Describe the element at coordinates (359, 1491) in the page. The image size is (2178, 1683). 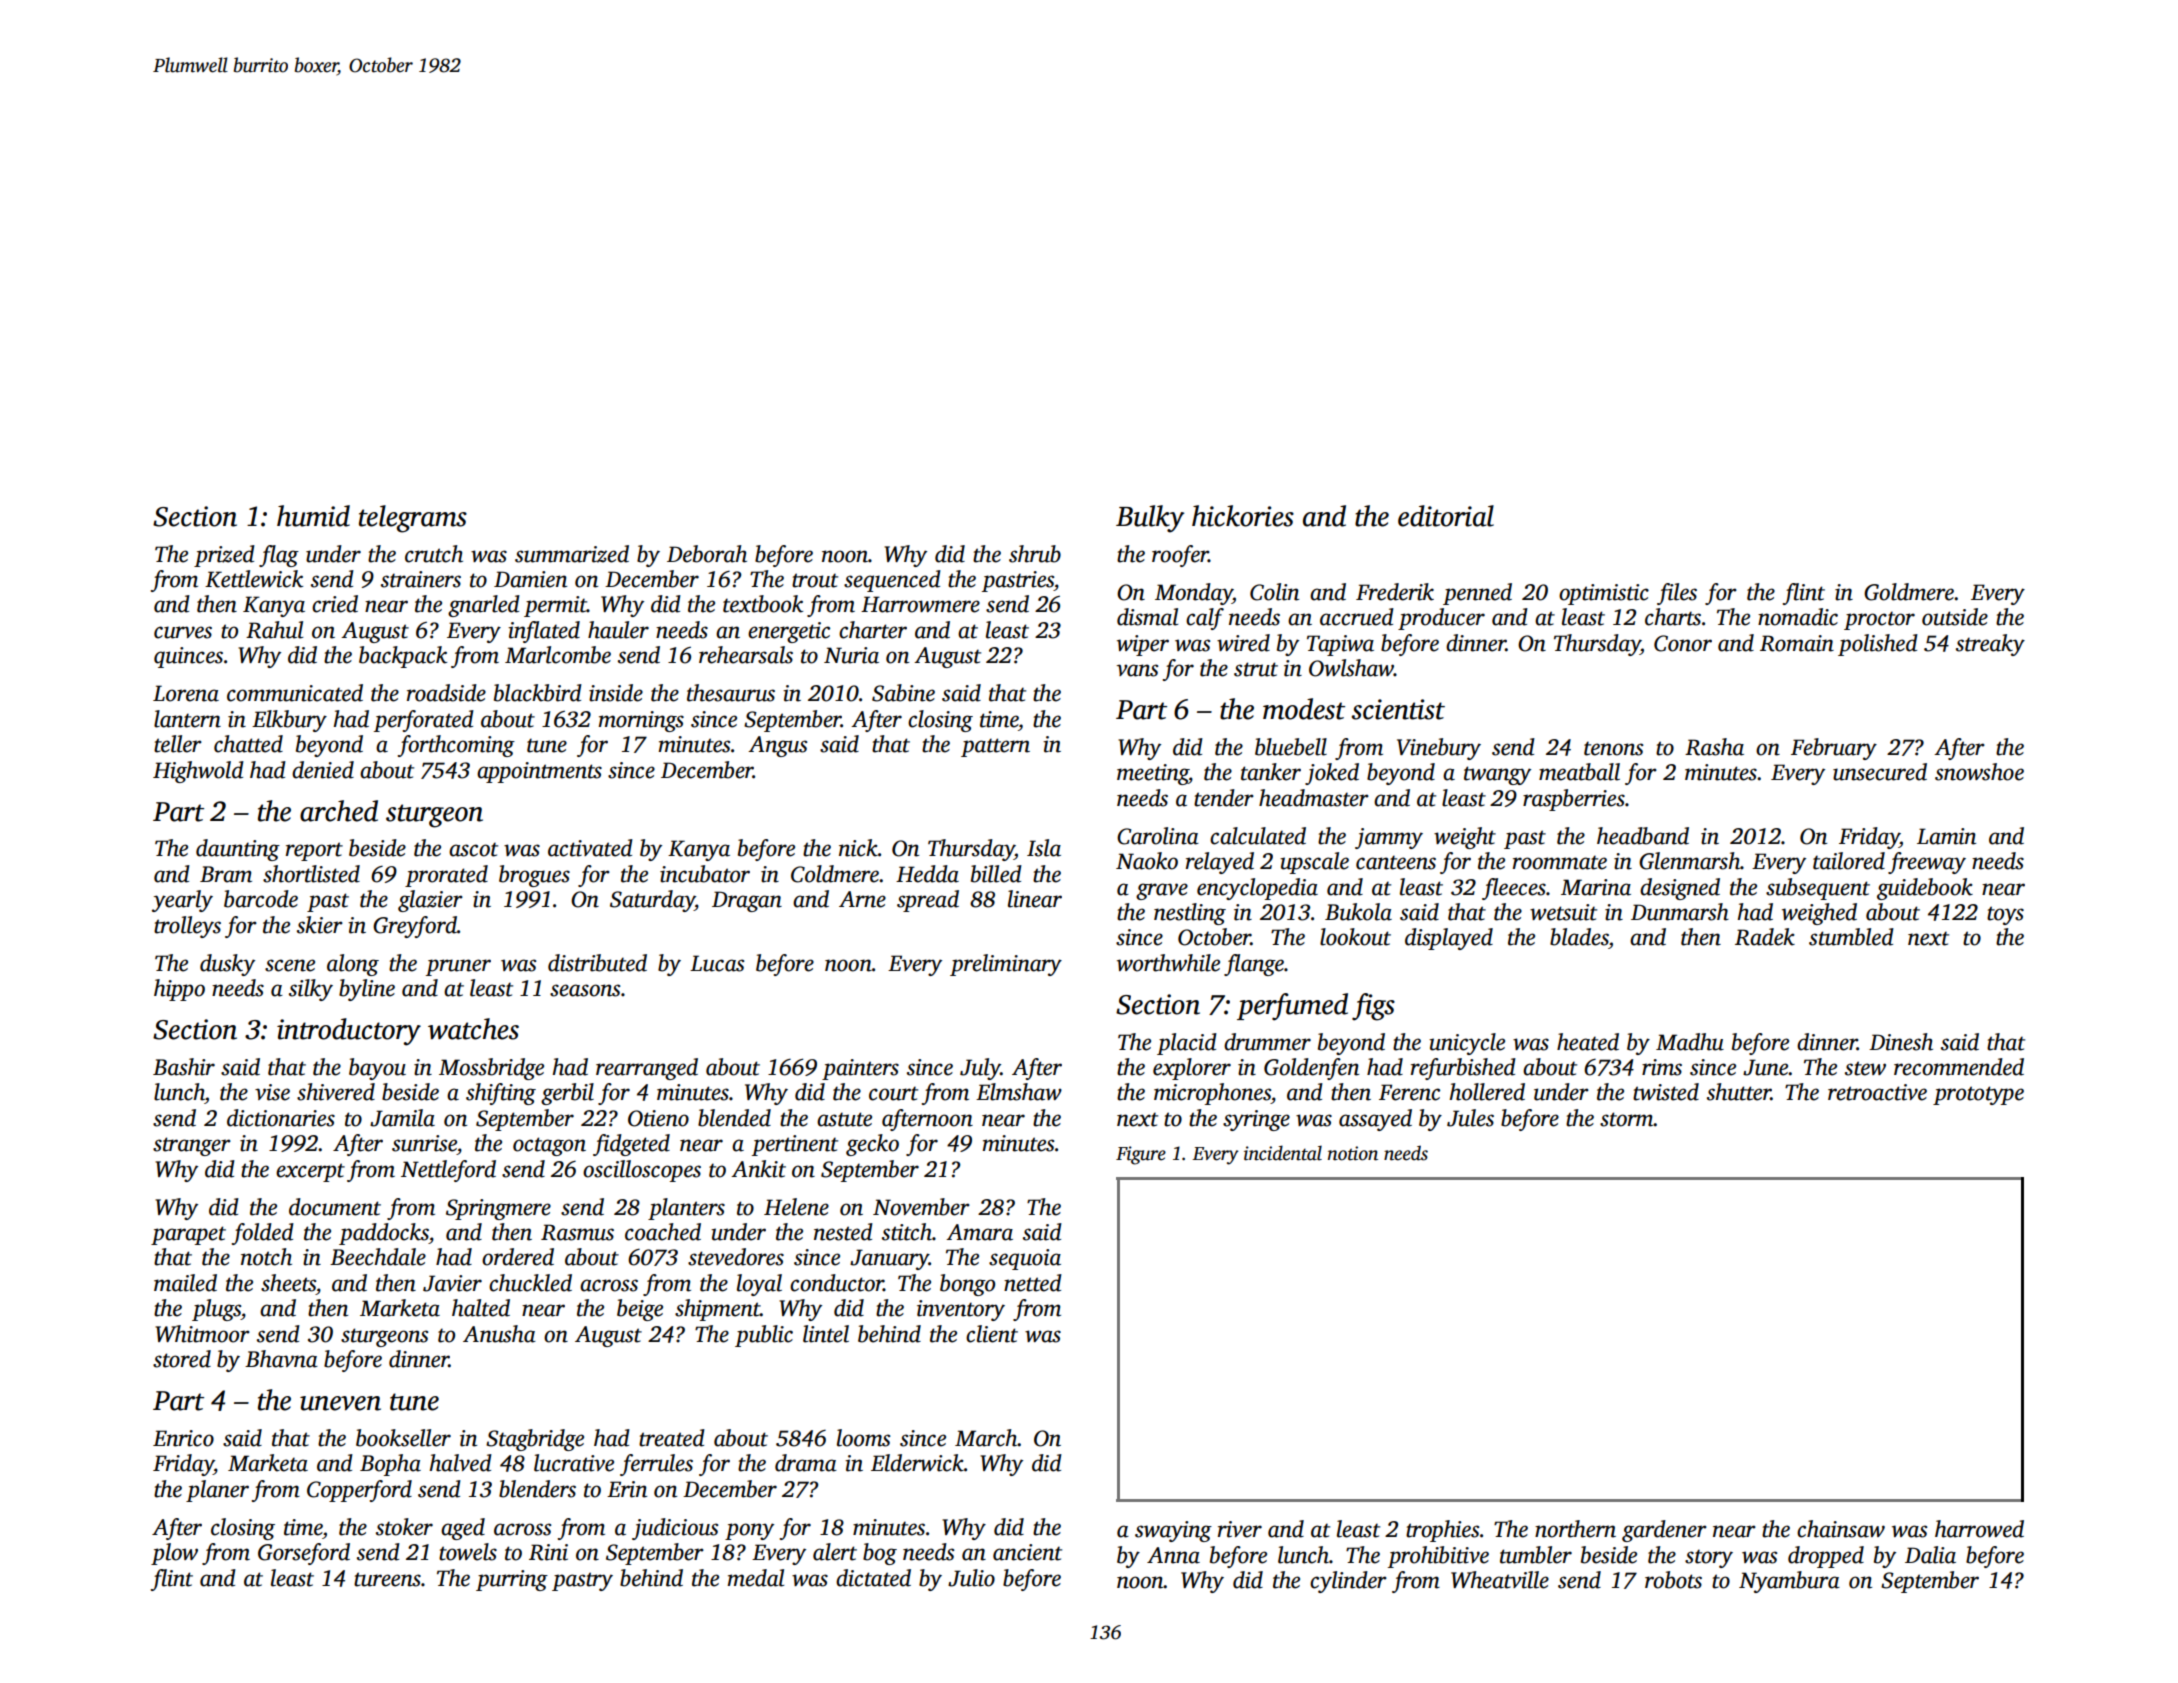
I see `Copperford` at that location.
